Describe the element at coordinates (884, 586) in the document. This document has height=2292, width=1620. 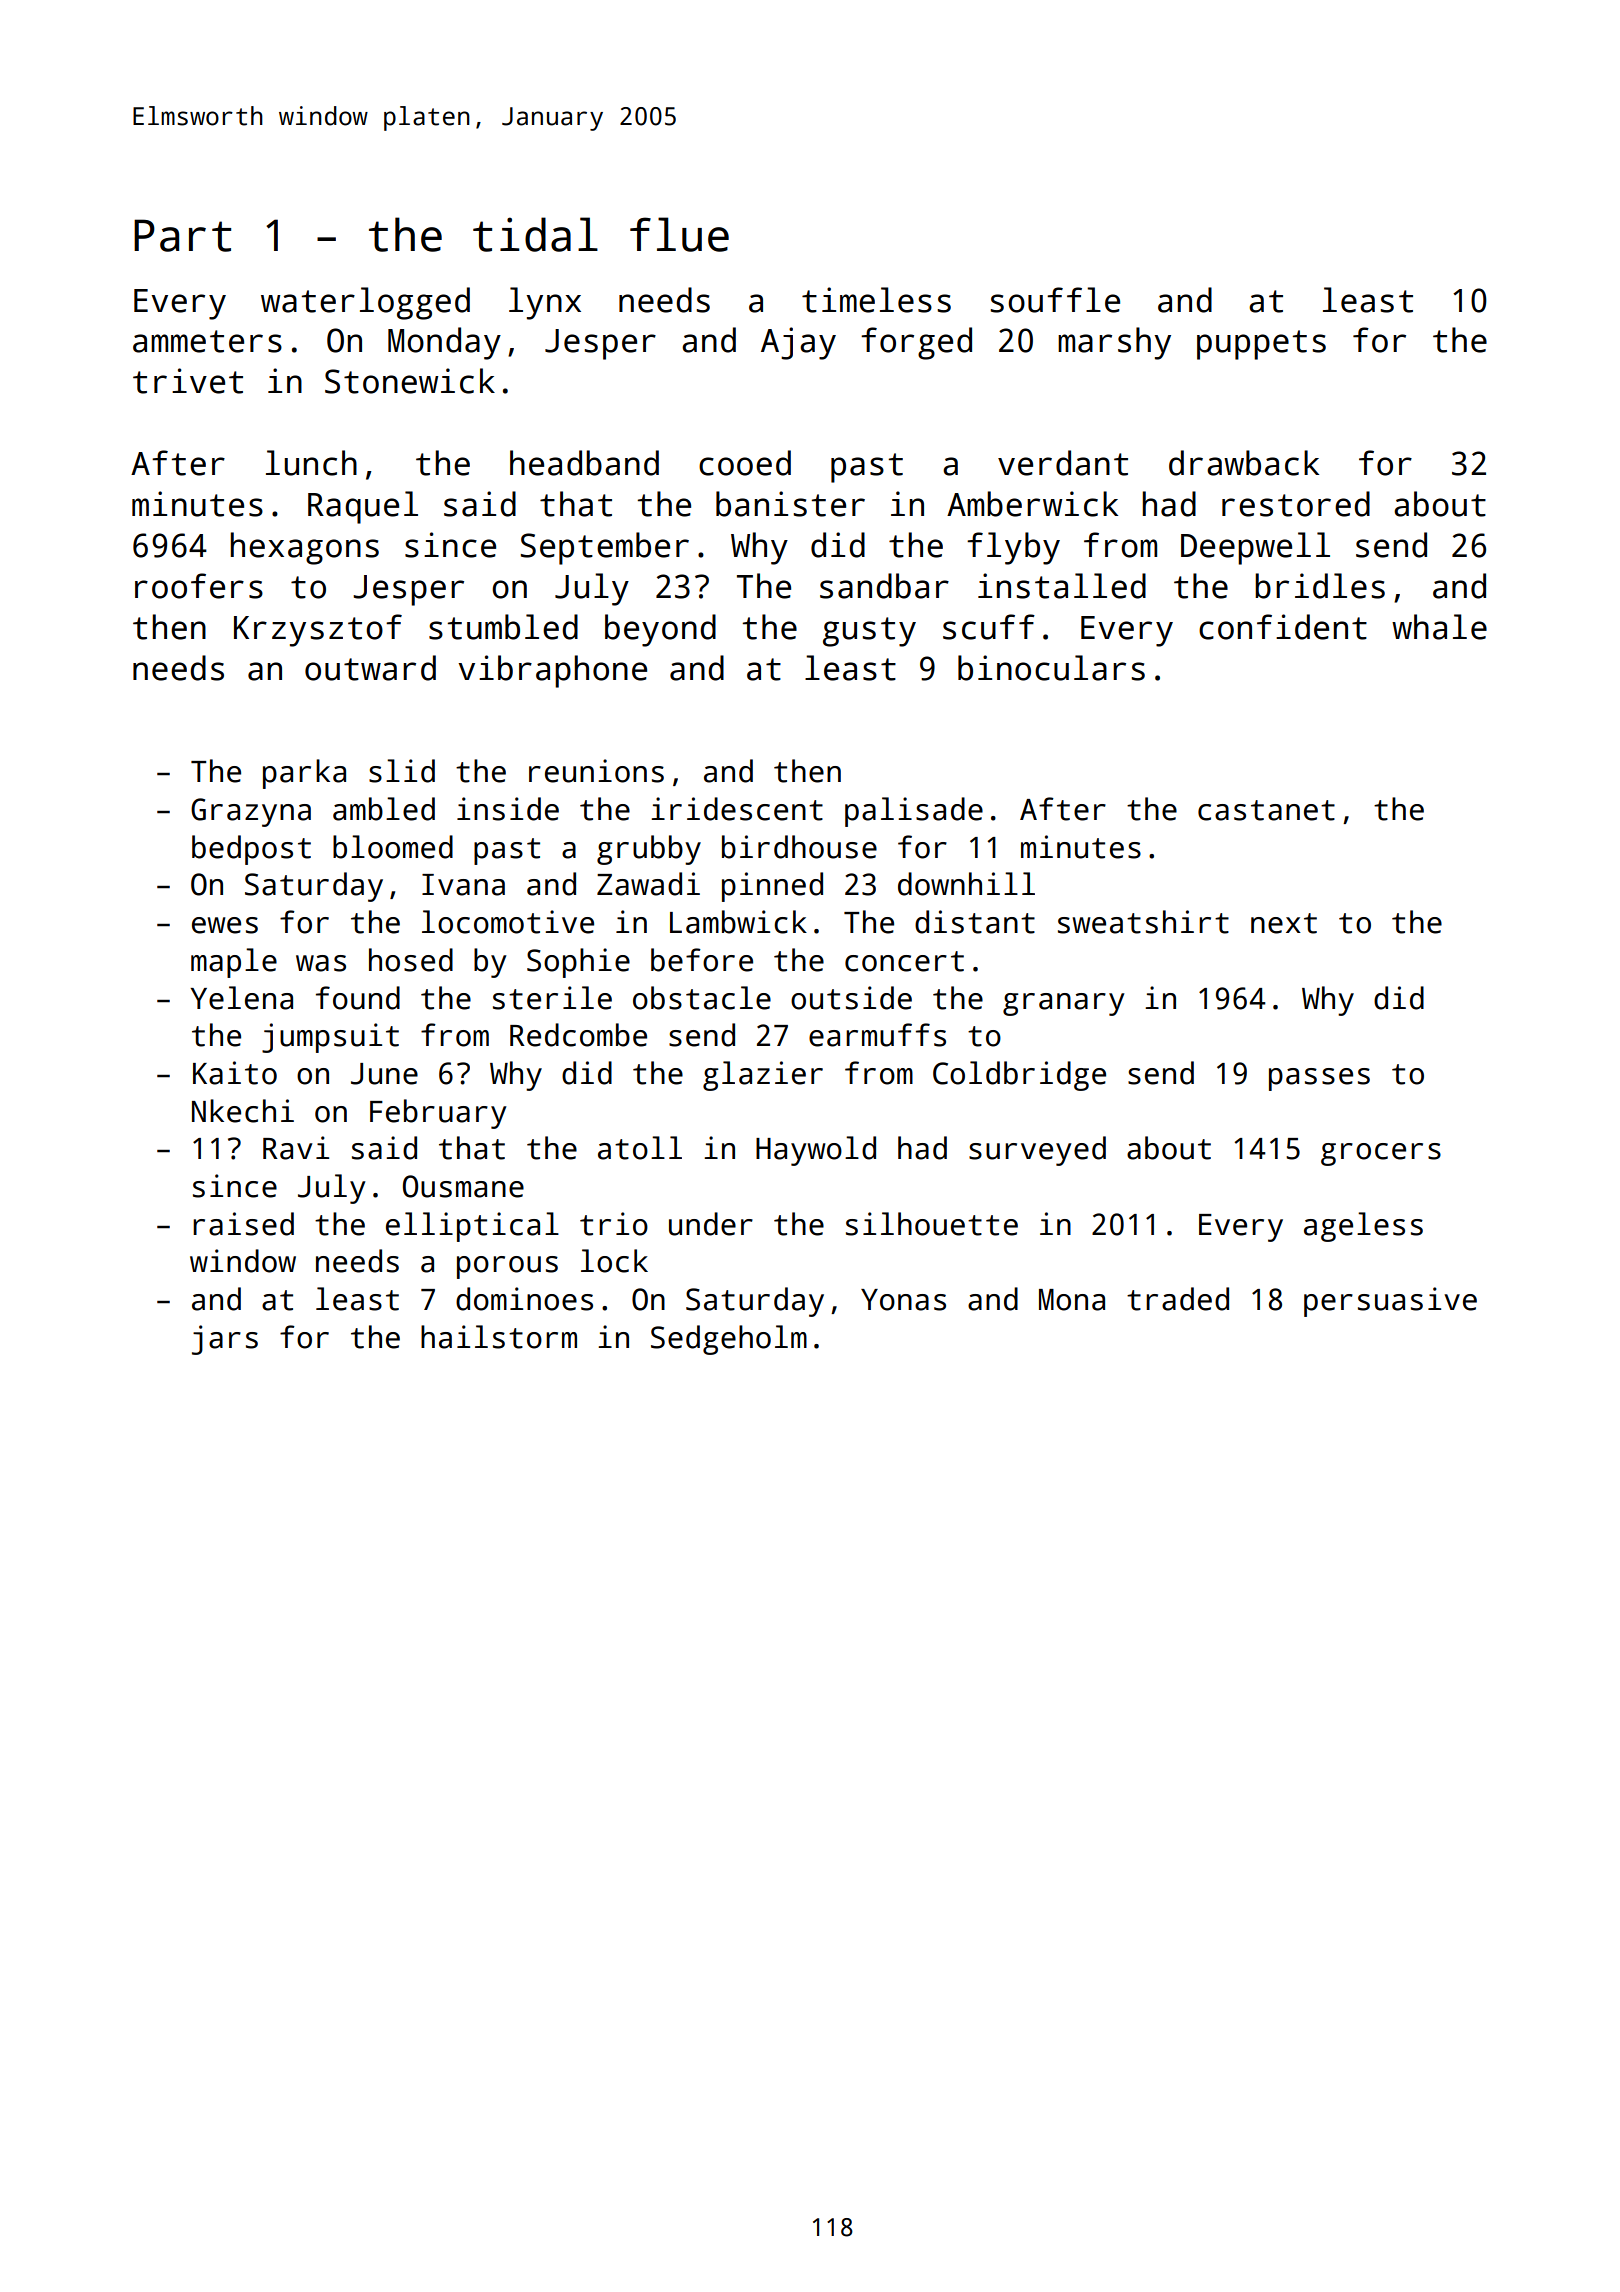
I see `sandbar` at that location.
